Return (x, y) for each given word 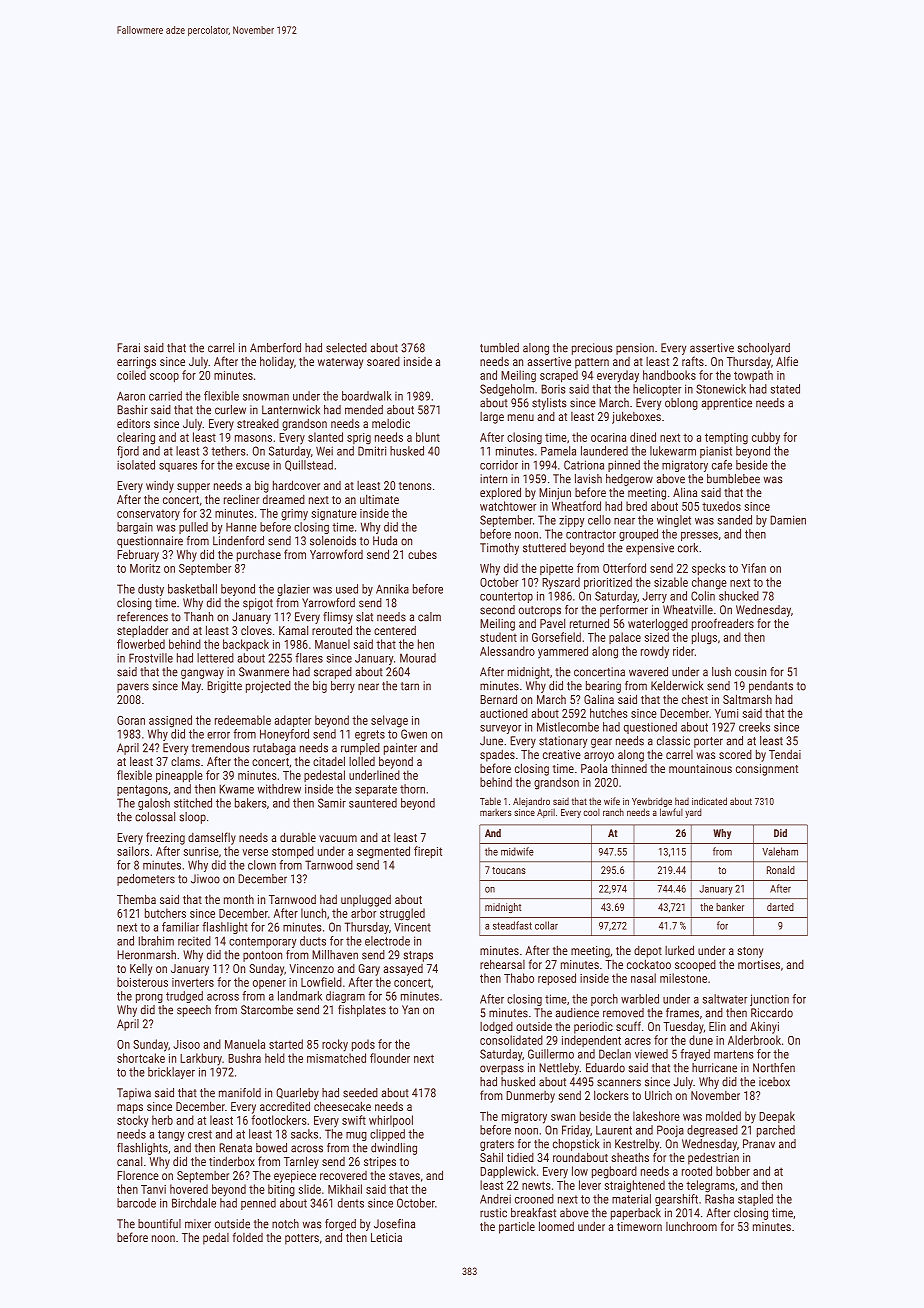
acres (638, 1041)
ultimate (379, 499)
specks (708, 569)
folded (248, 1237)
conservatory (148, 515)
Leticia (386, 1237)
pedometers (146, 880)
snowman (266, 397)
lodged (496, 1028)
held (275, 1058)
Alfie (787, 361)
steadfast (512, 925)
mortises (759, 964)
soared (383, 361)
